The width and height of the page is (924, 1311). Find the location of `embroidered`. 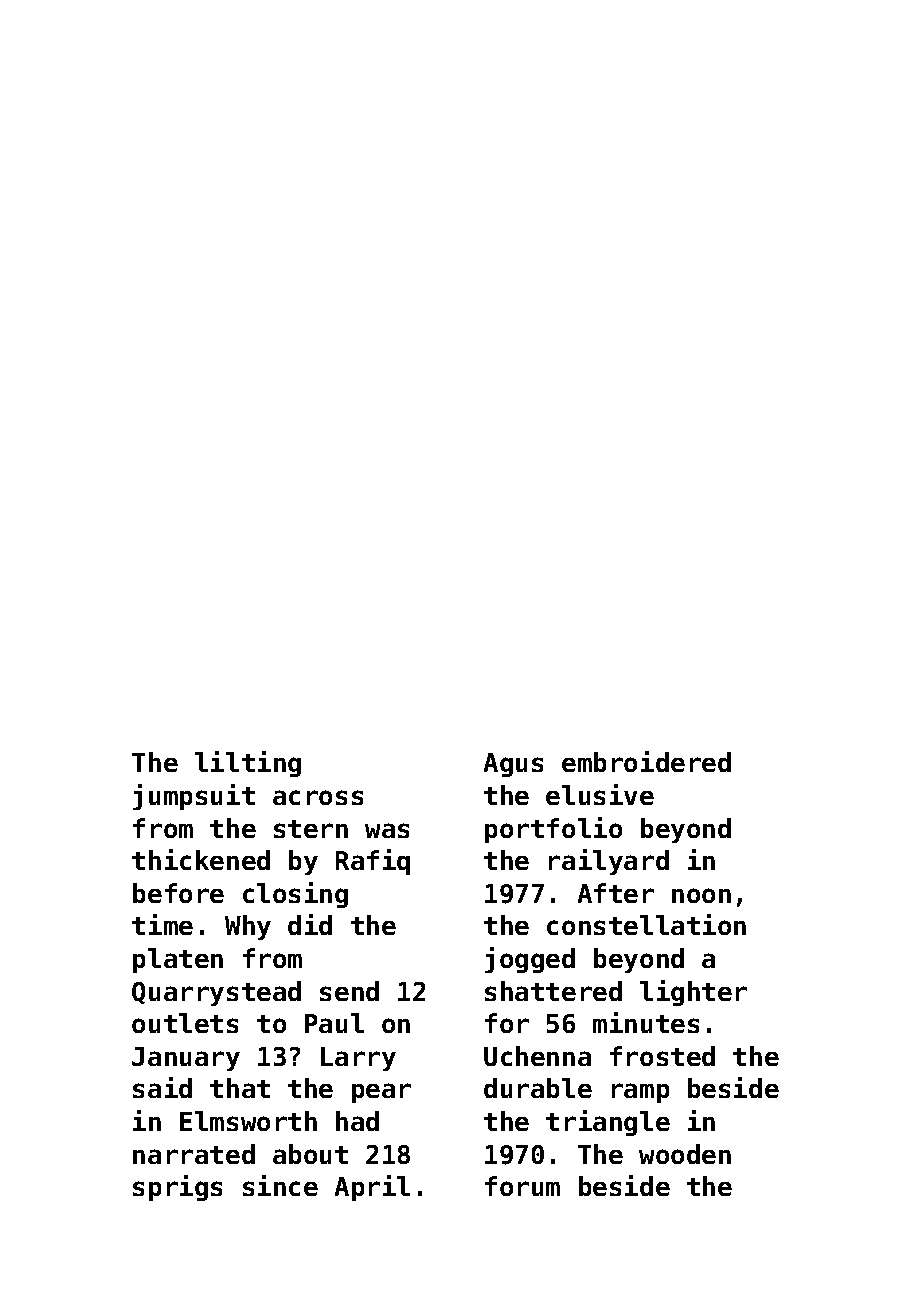

embroidered is located at coordinates (646, 761).
